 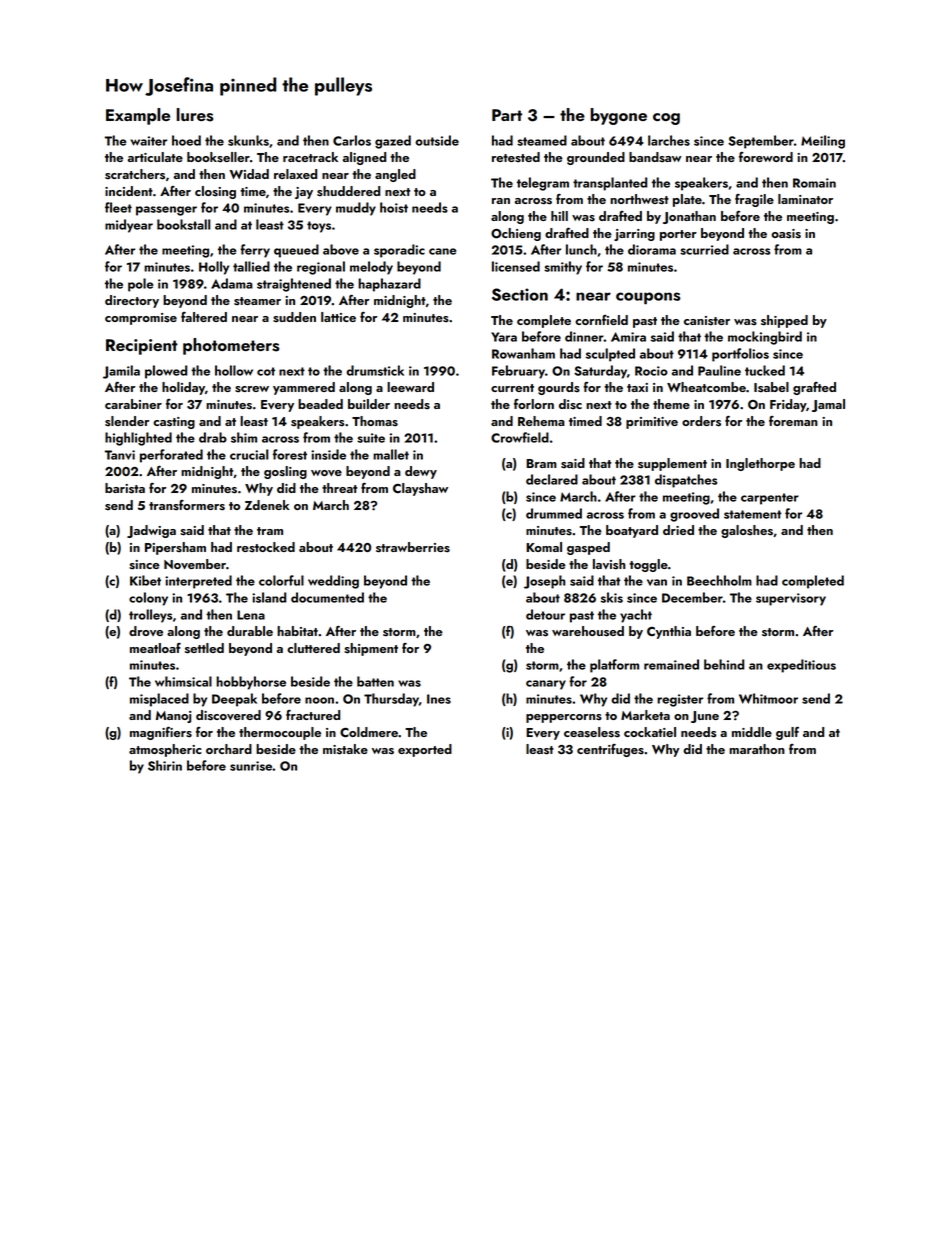 I want to click on faltered, so click(x=204, y=317).
